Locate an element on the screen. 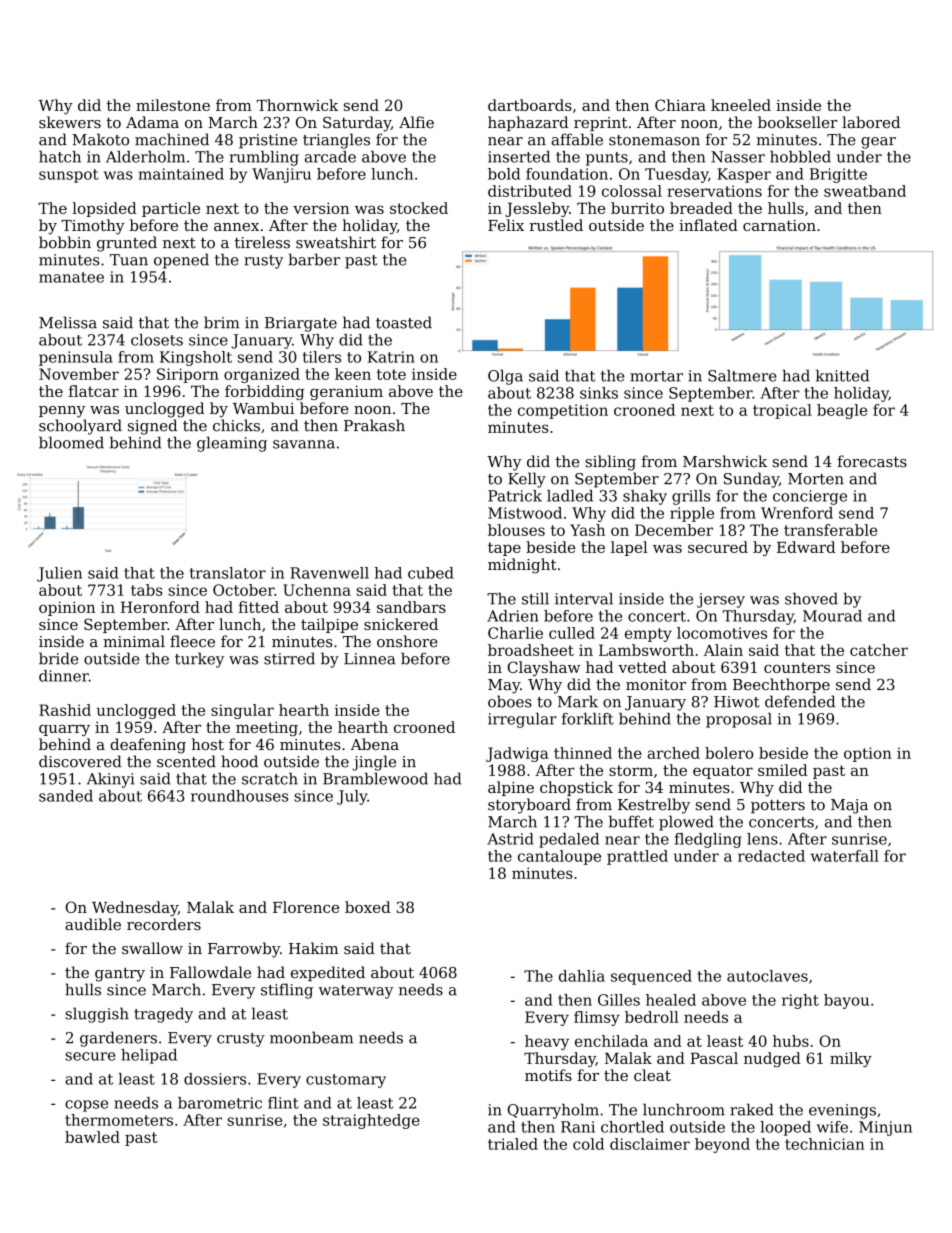  Bramblewood is located at coordinates (375, 779).
